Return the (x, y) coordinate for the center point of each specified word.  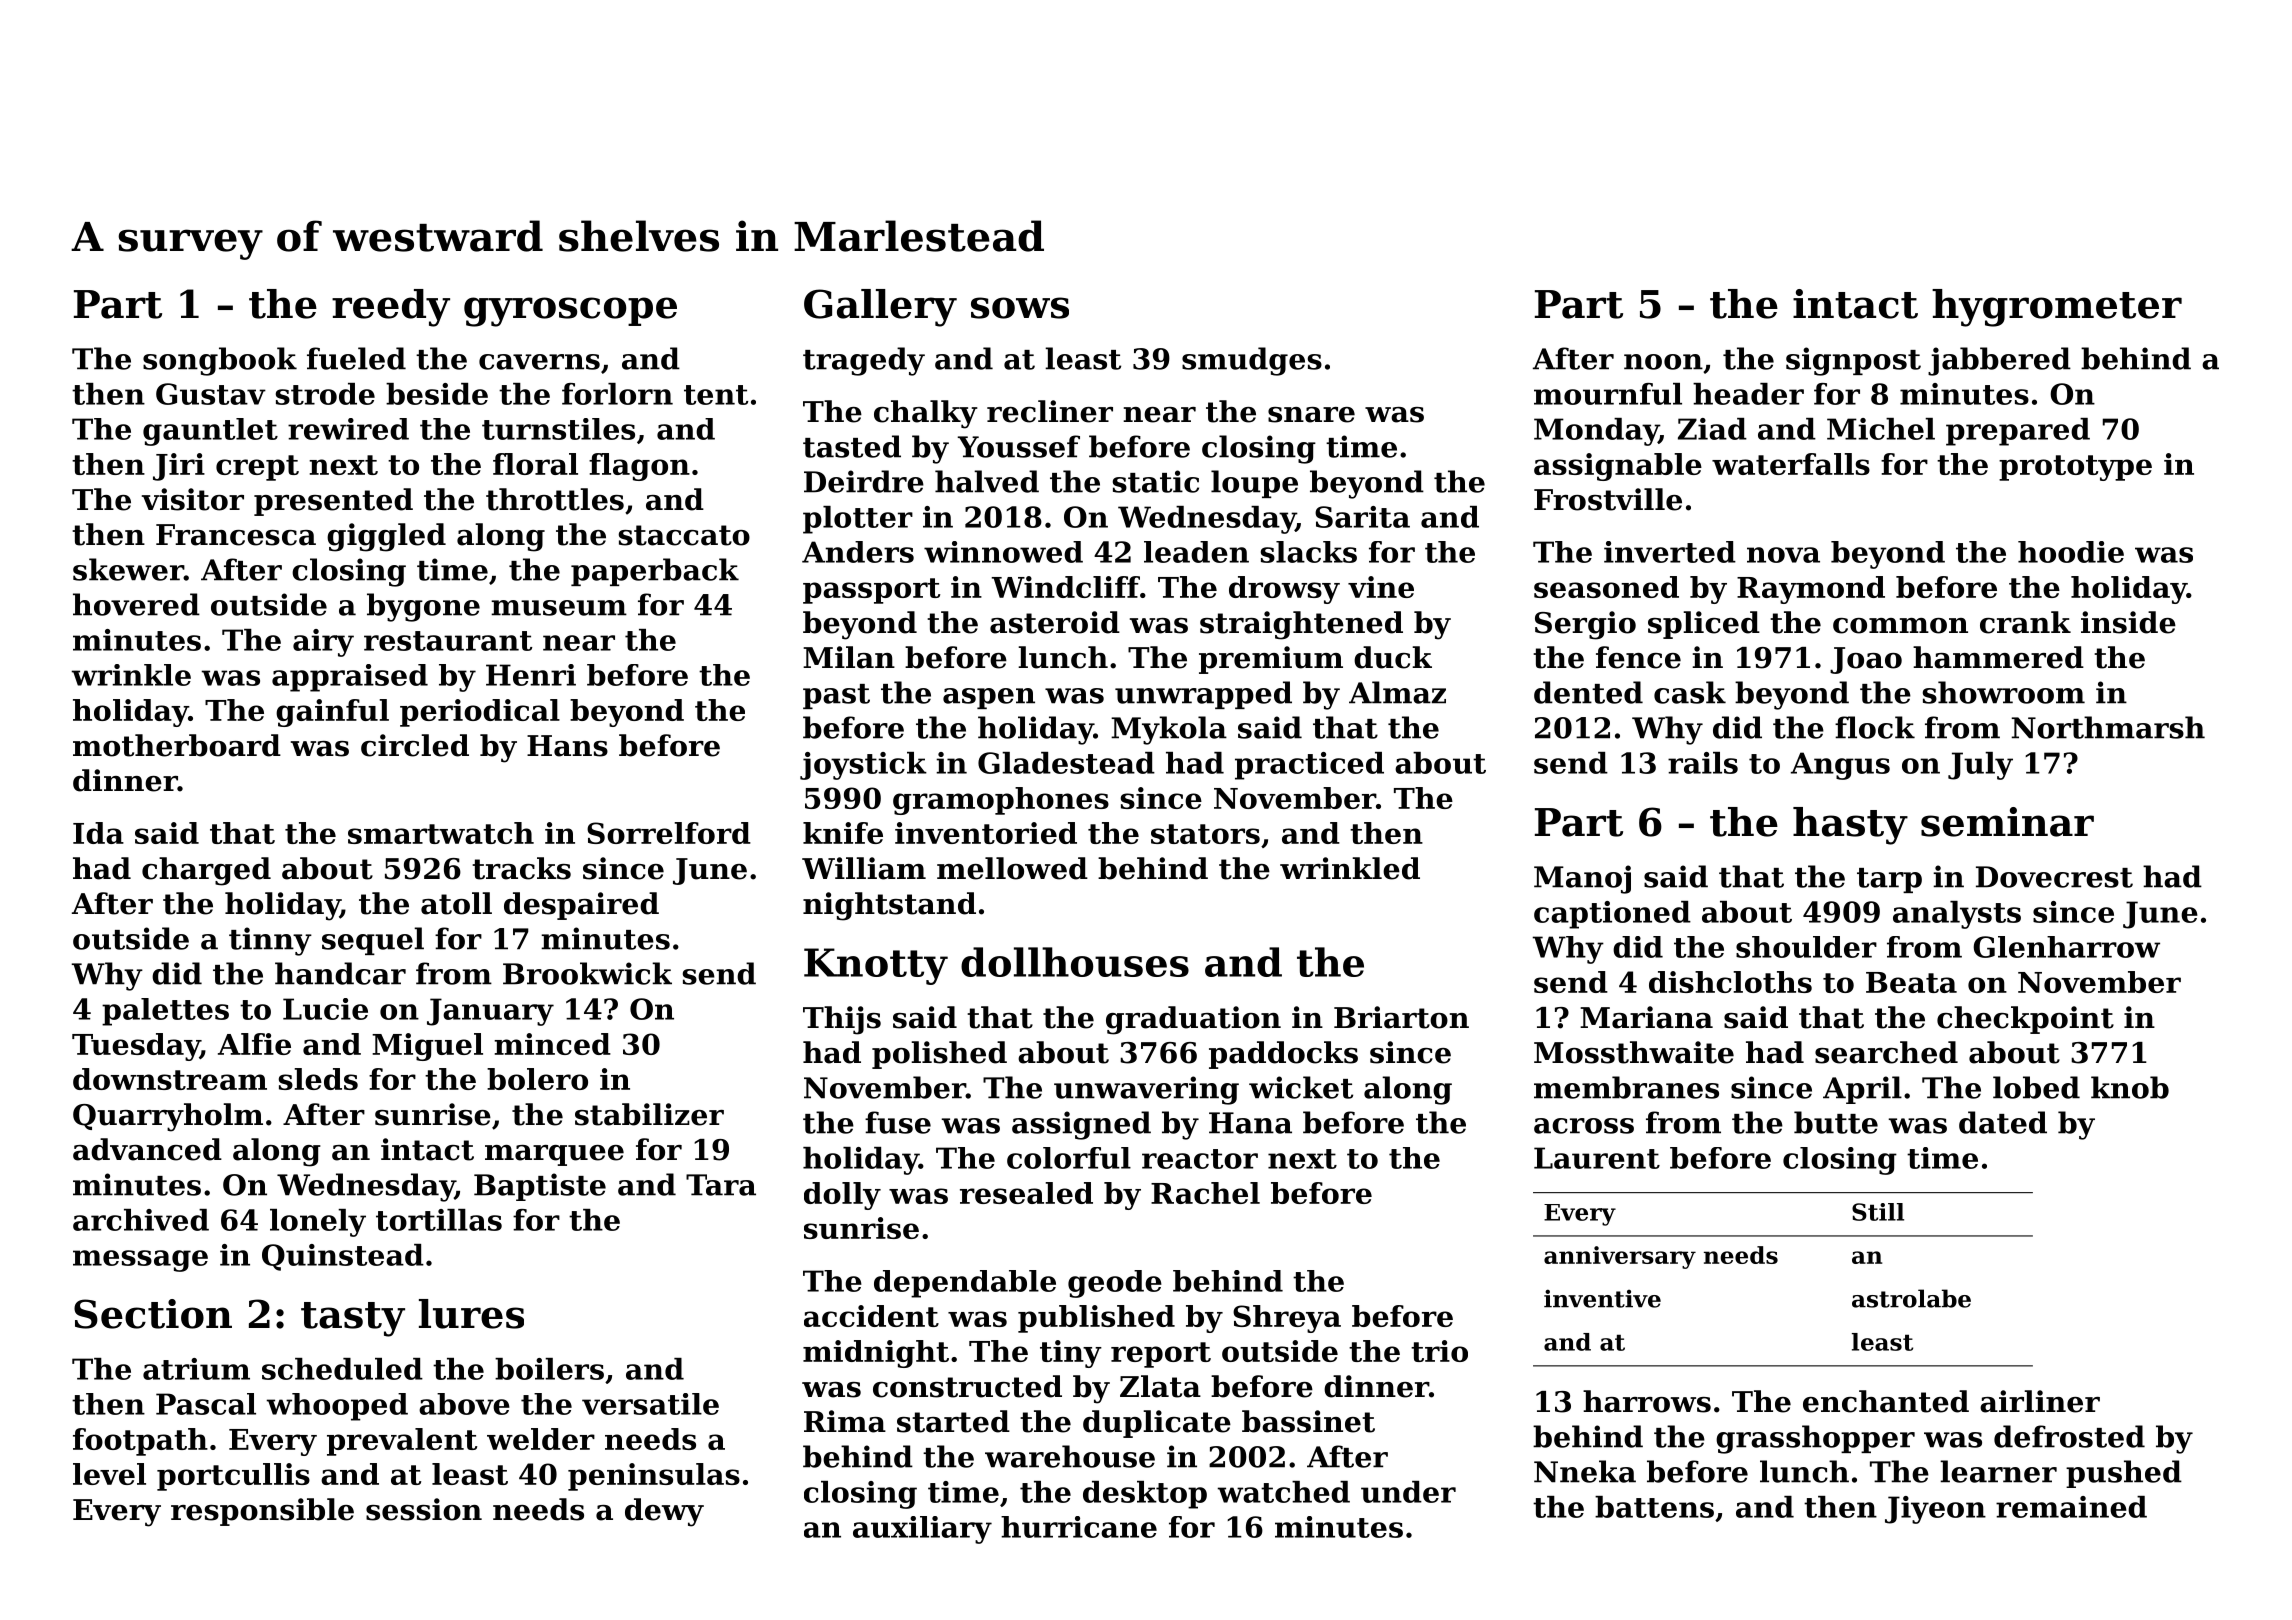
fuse (898, 1122)
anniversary (1620, 1257)
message (140, 1261)
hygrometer (2057, 308)
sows (1020, 308)
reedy (391, 308)
